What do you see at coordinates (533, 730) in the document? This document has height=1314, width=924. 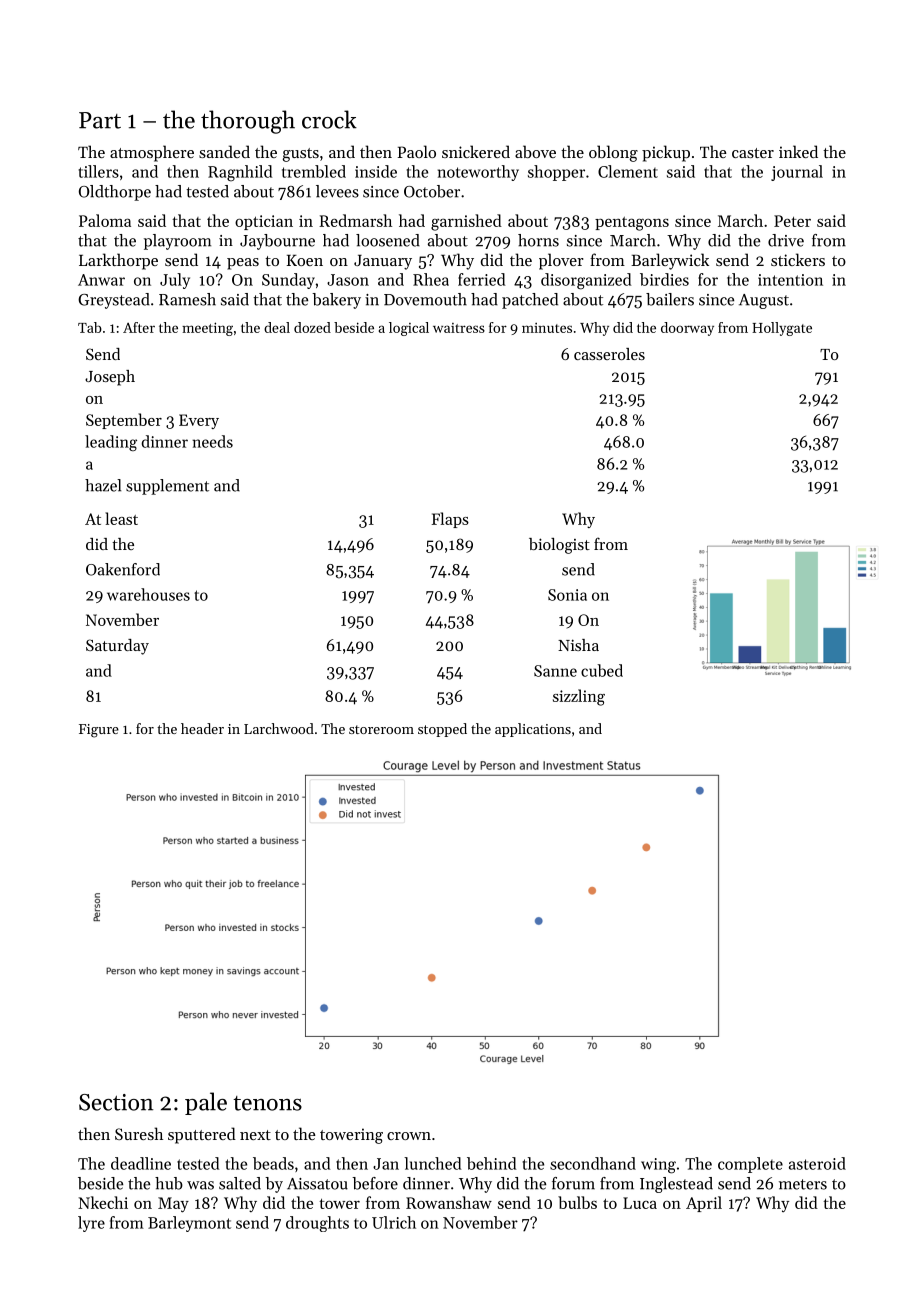 I see `applications` at bounding box center [533, 730].
